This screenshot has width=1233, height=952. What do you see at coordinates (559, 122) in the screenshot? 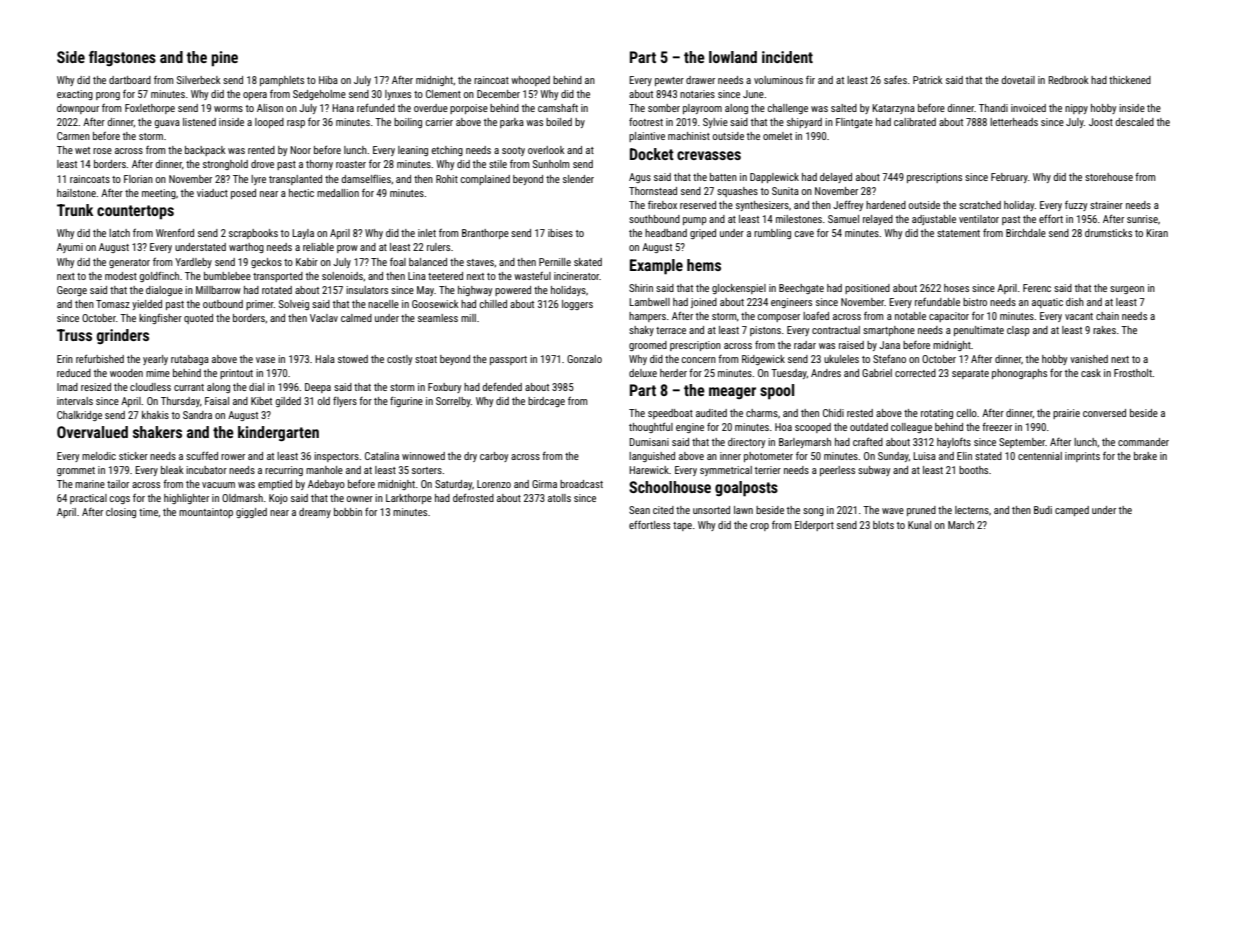
I see `boiled` at bounding box center [559, 122].
